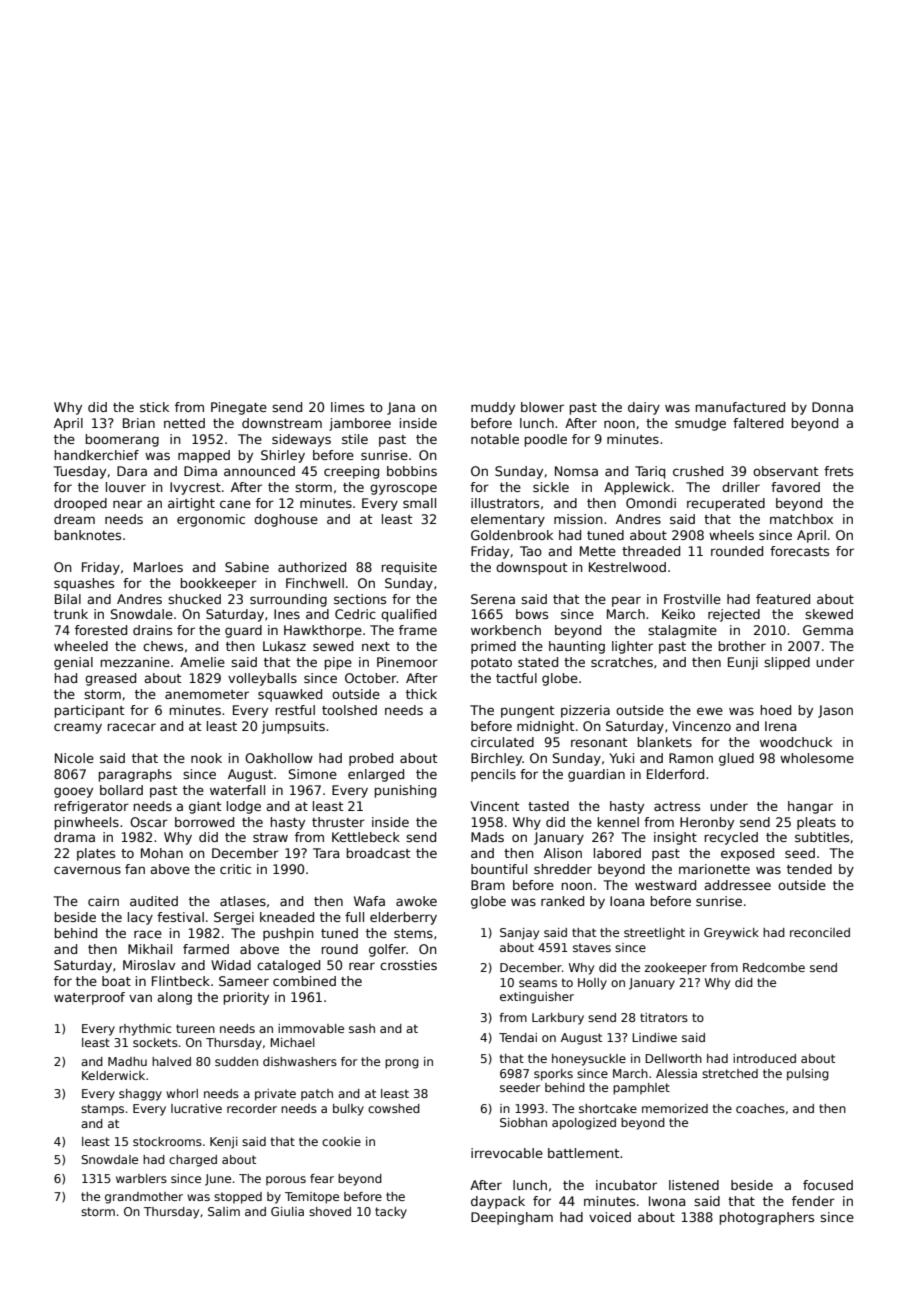 The height and width of the screenshot is (1316, 908). I want to click on Elderford, so click(675, 774).
